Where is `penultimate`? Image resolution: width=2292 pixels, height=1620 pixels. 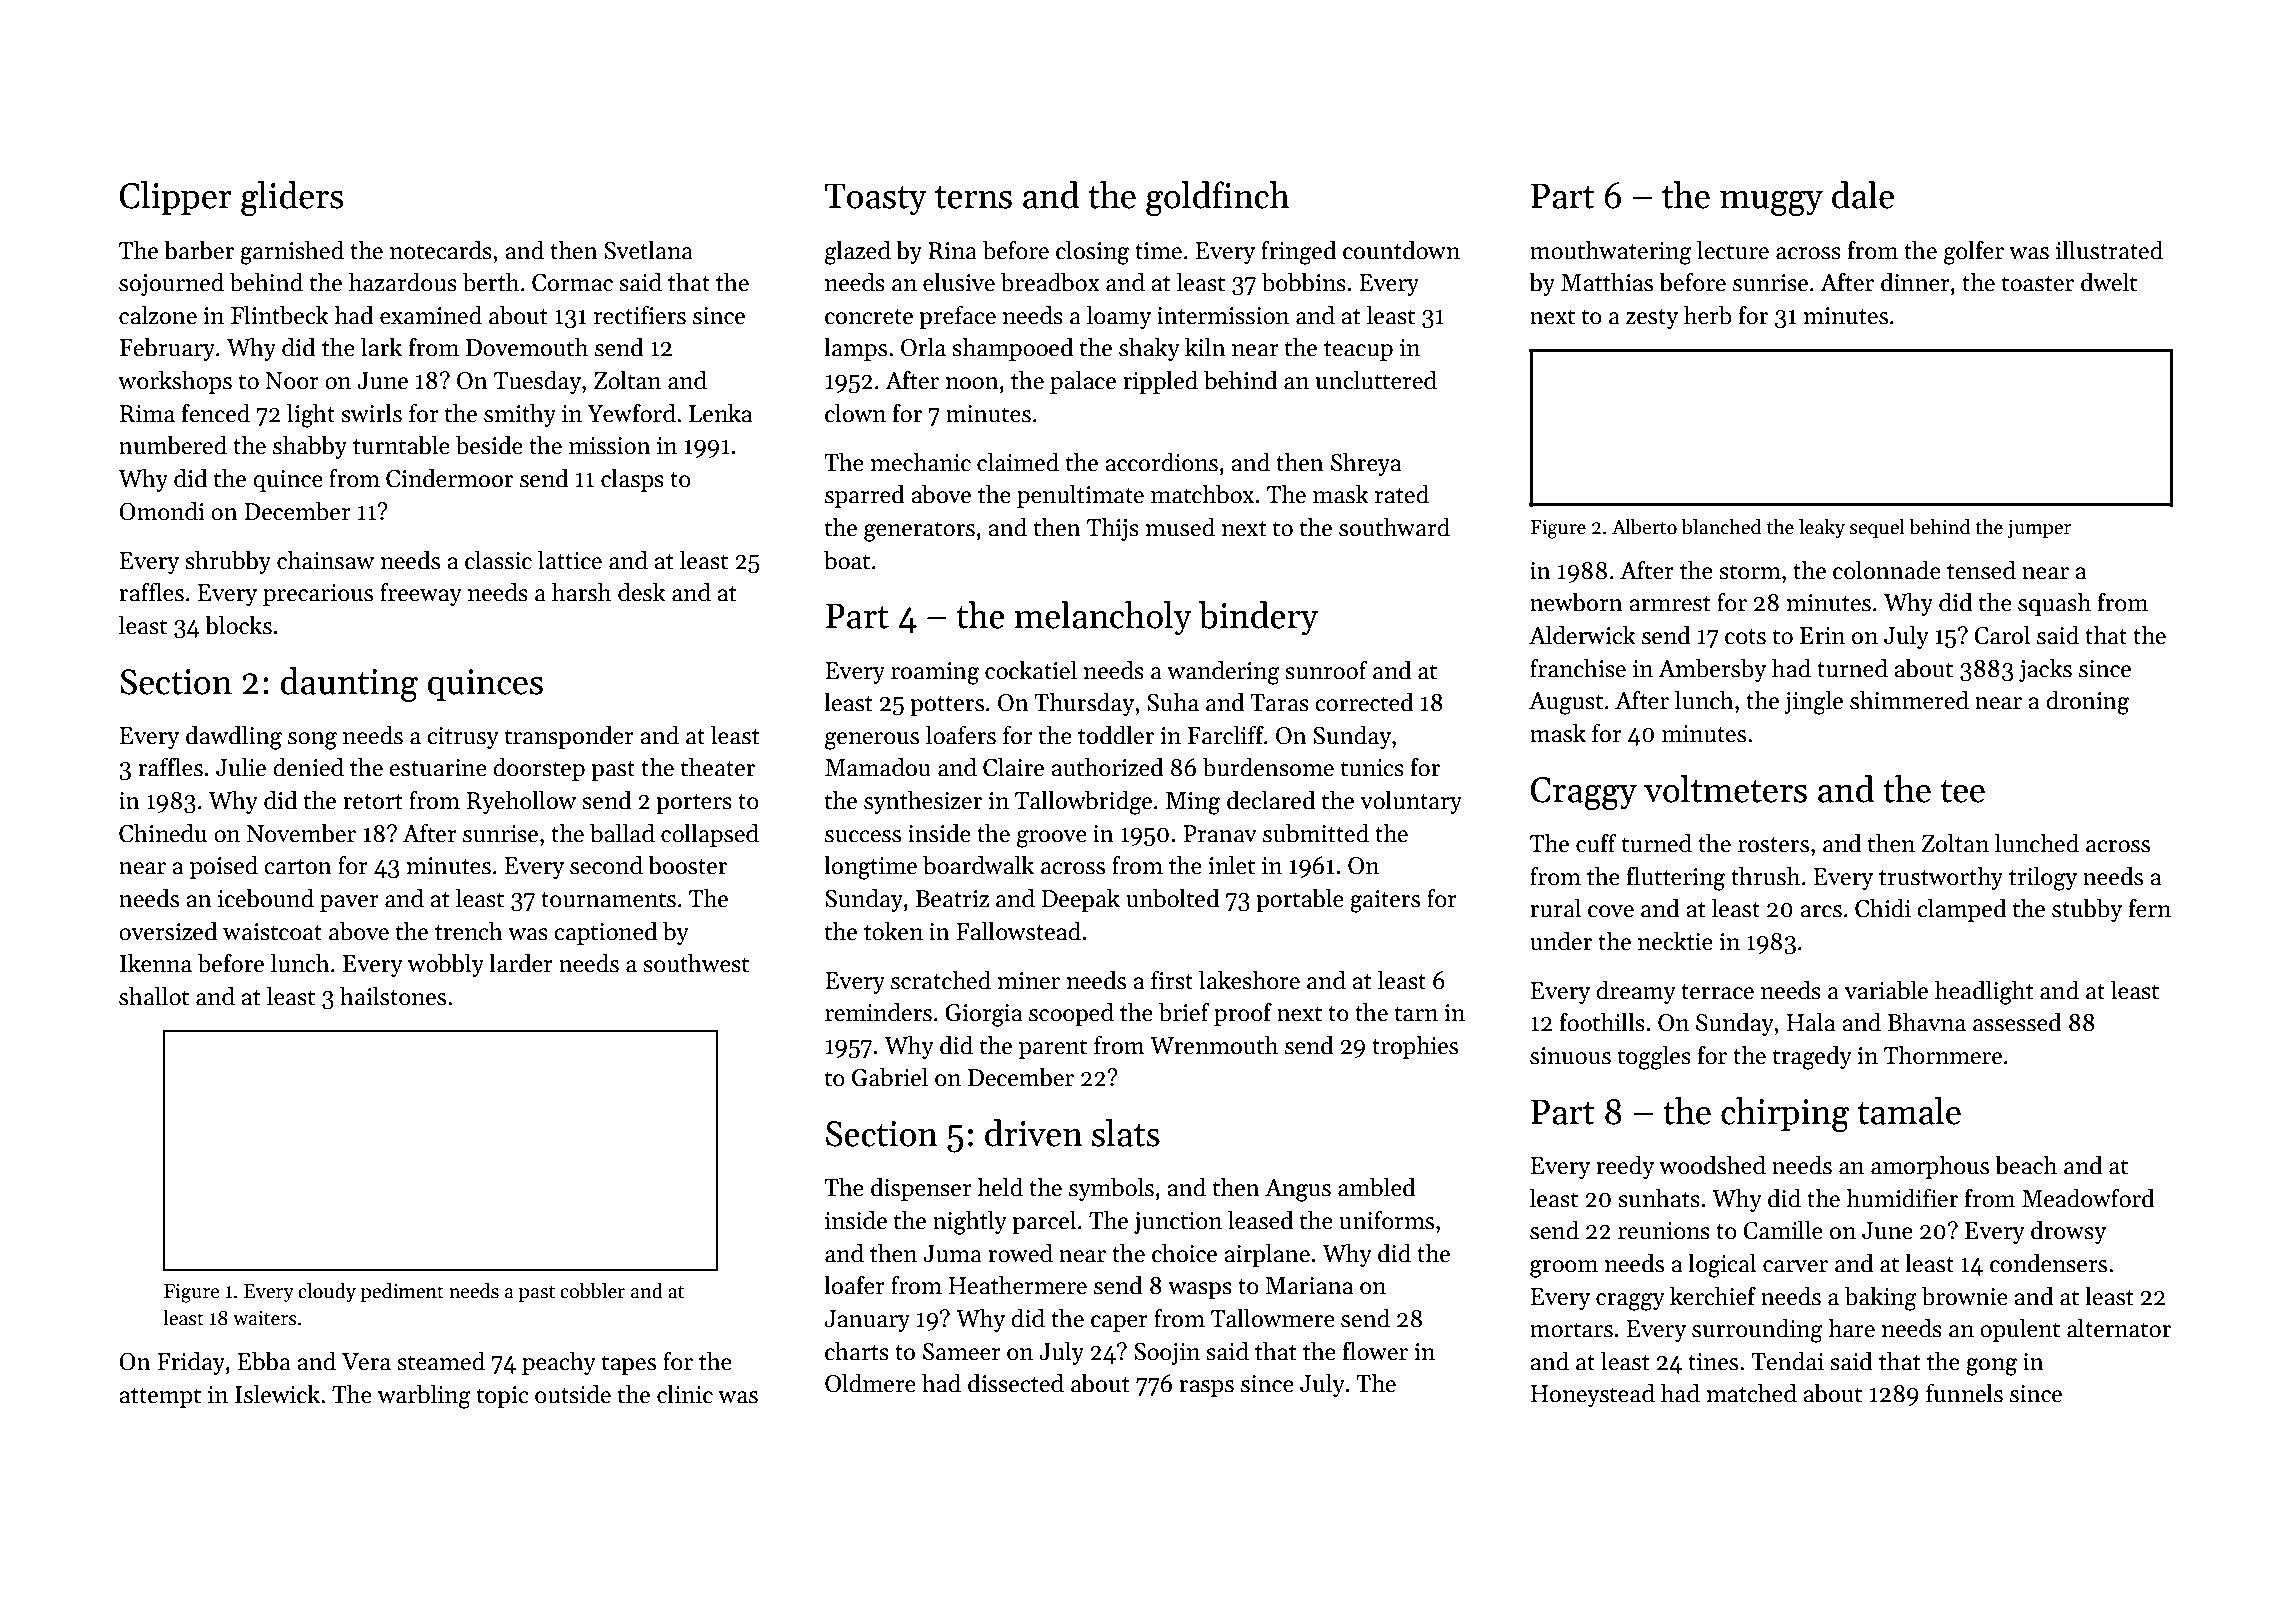
penultimate is located at coordinates (1080, 496).
